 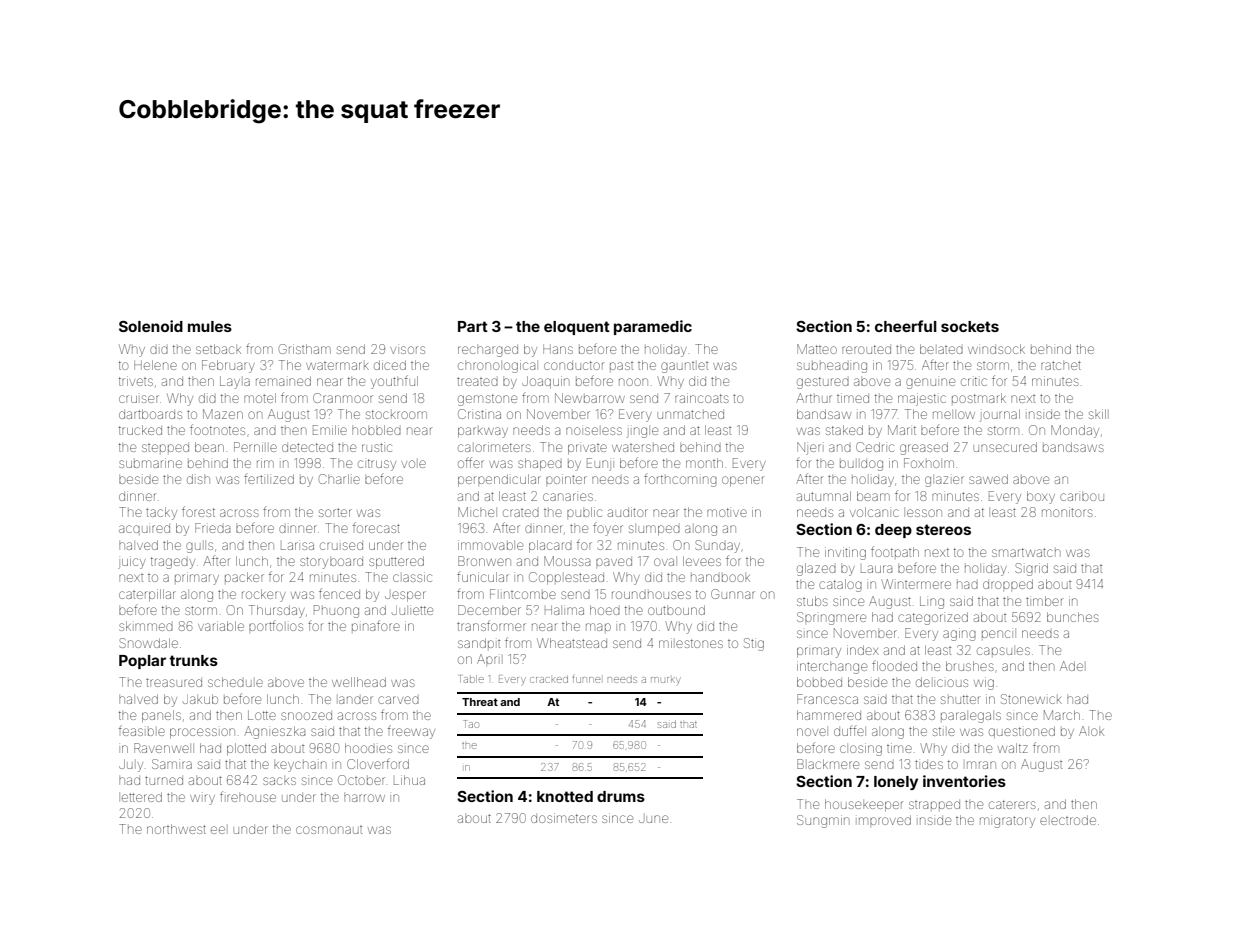 I want to click on skimmed, so click(x=146, y=626).
